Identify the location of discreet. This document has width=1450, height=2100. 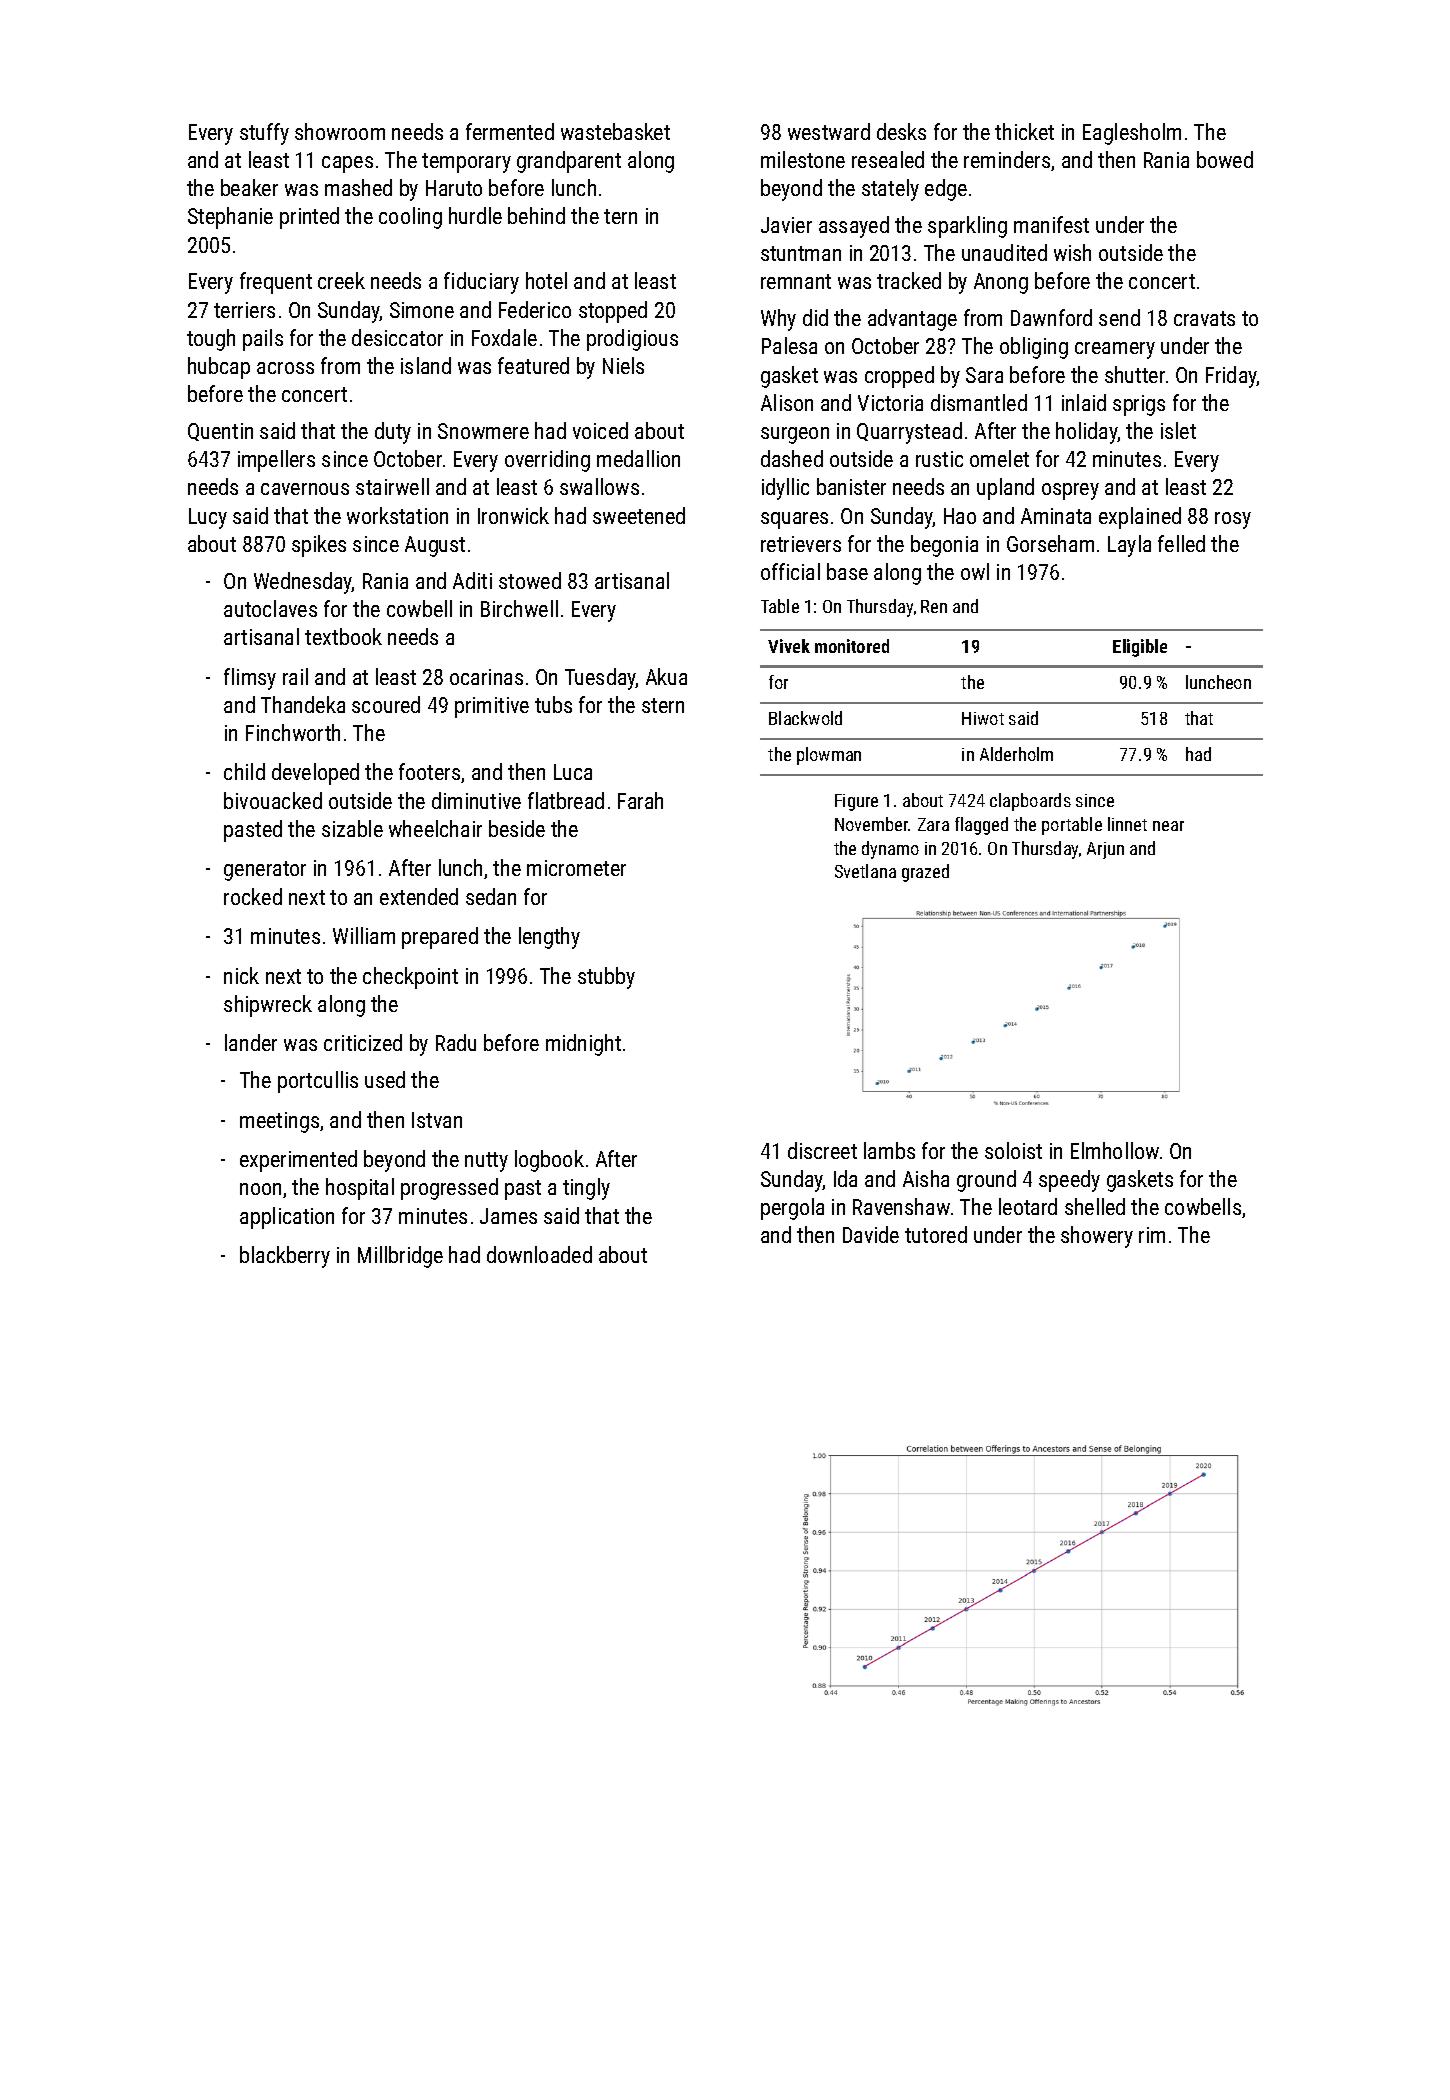
(822, 1150).
